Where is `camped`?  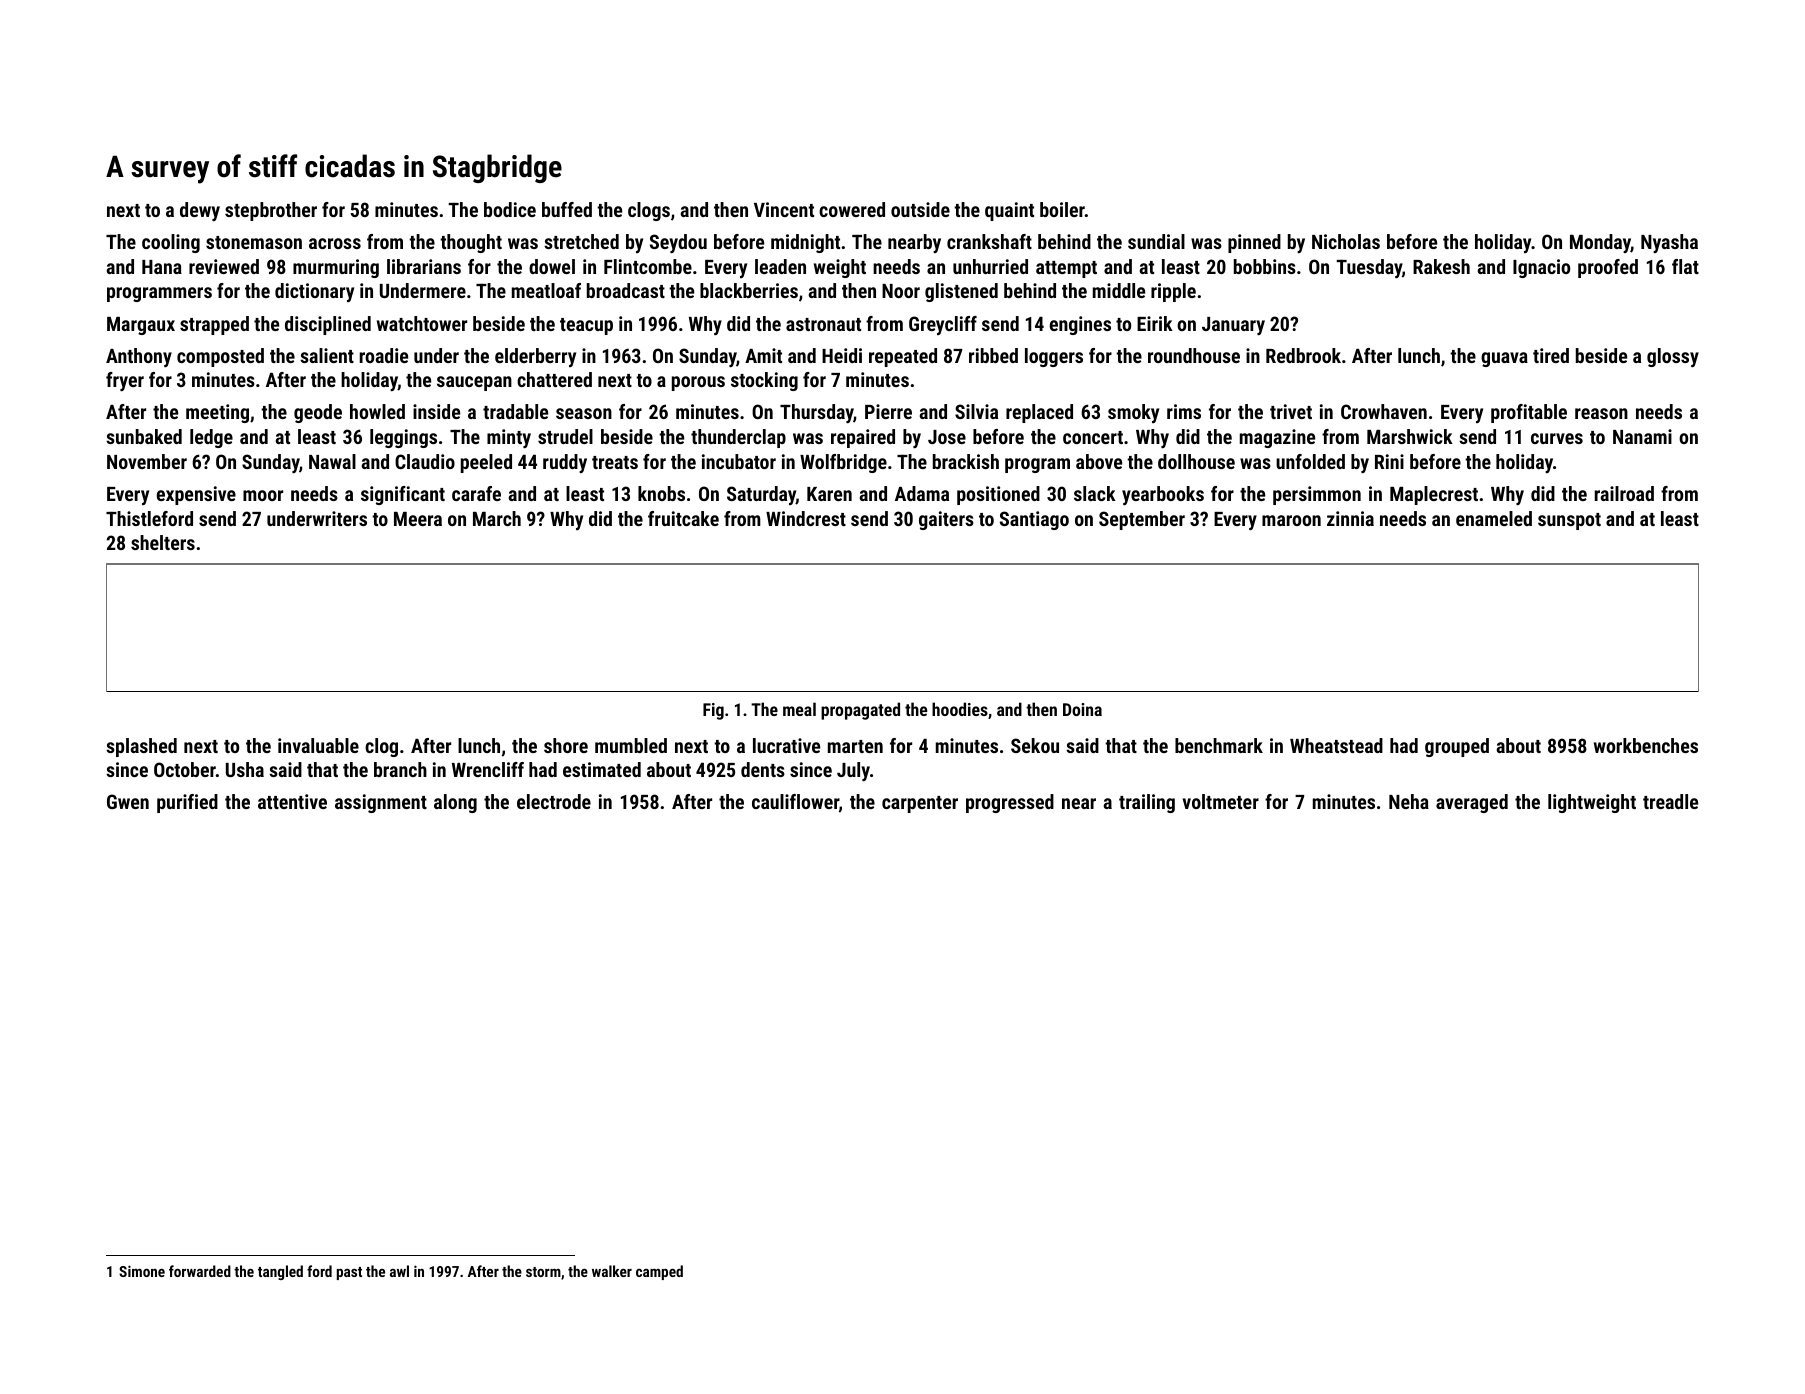
camped is located at coordinates (659, 1272).
